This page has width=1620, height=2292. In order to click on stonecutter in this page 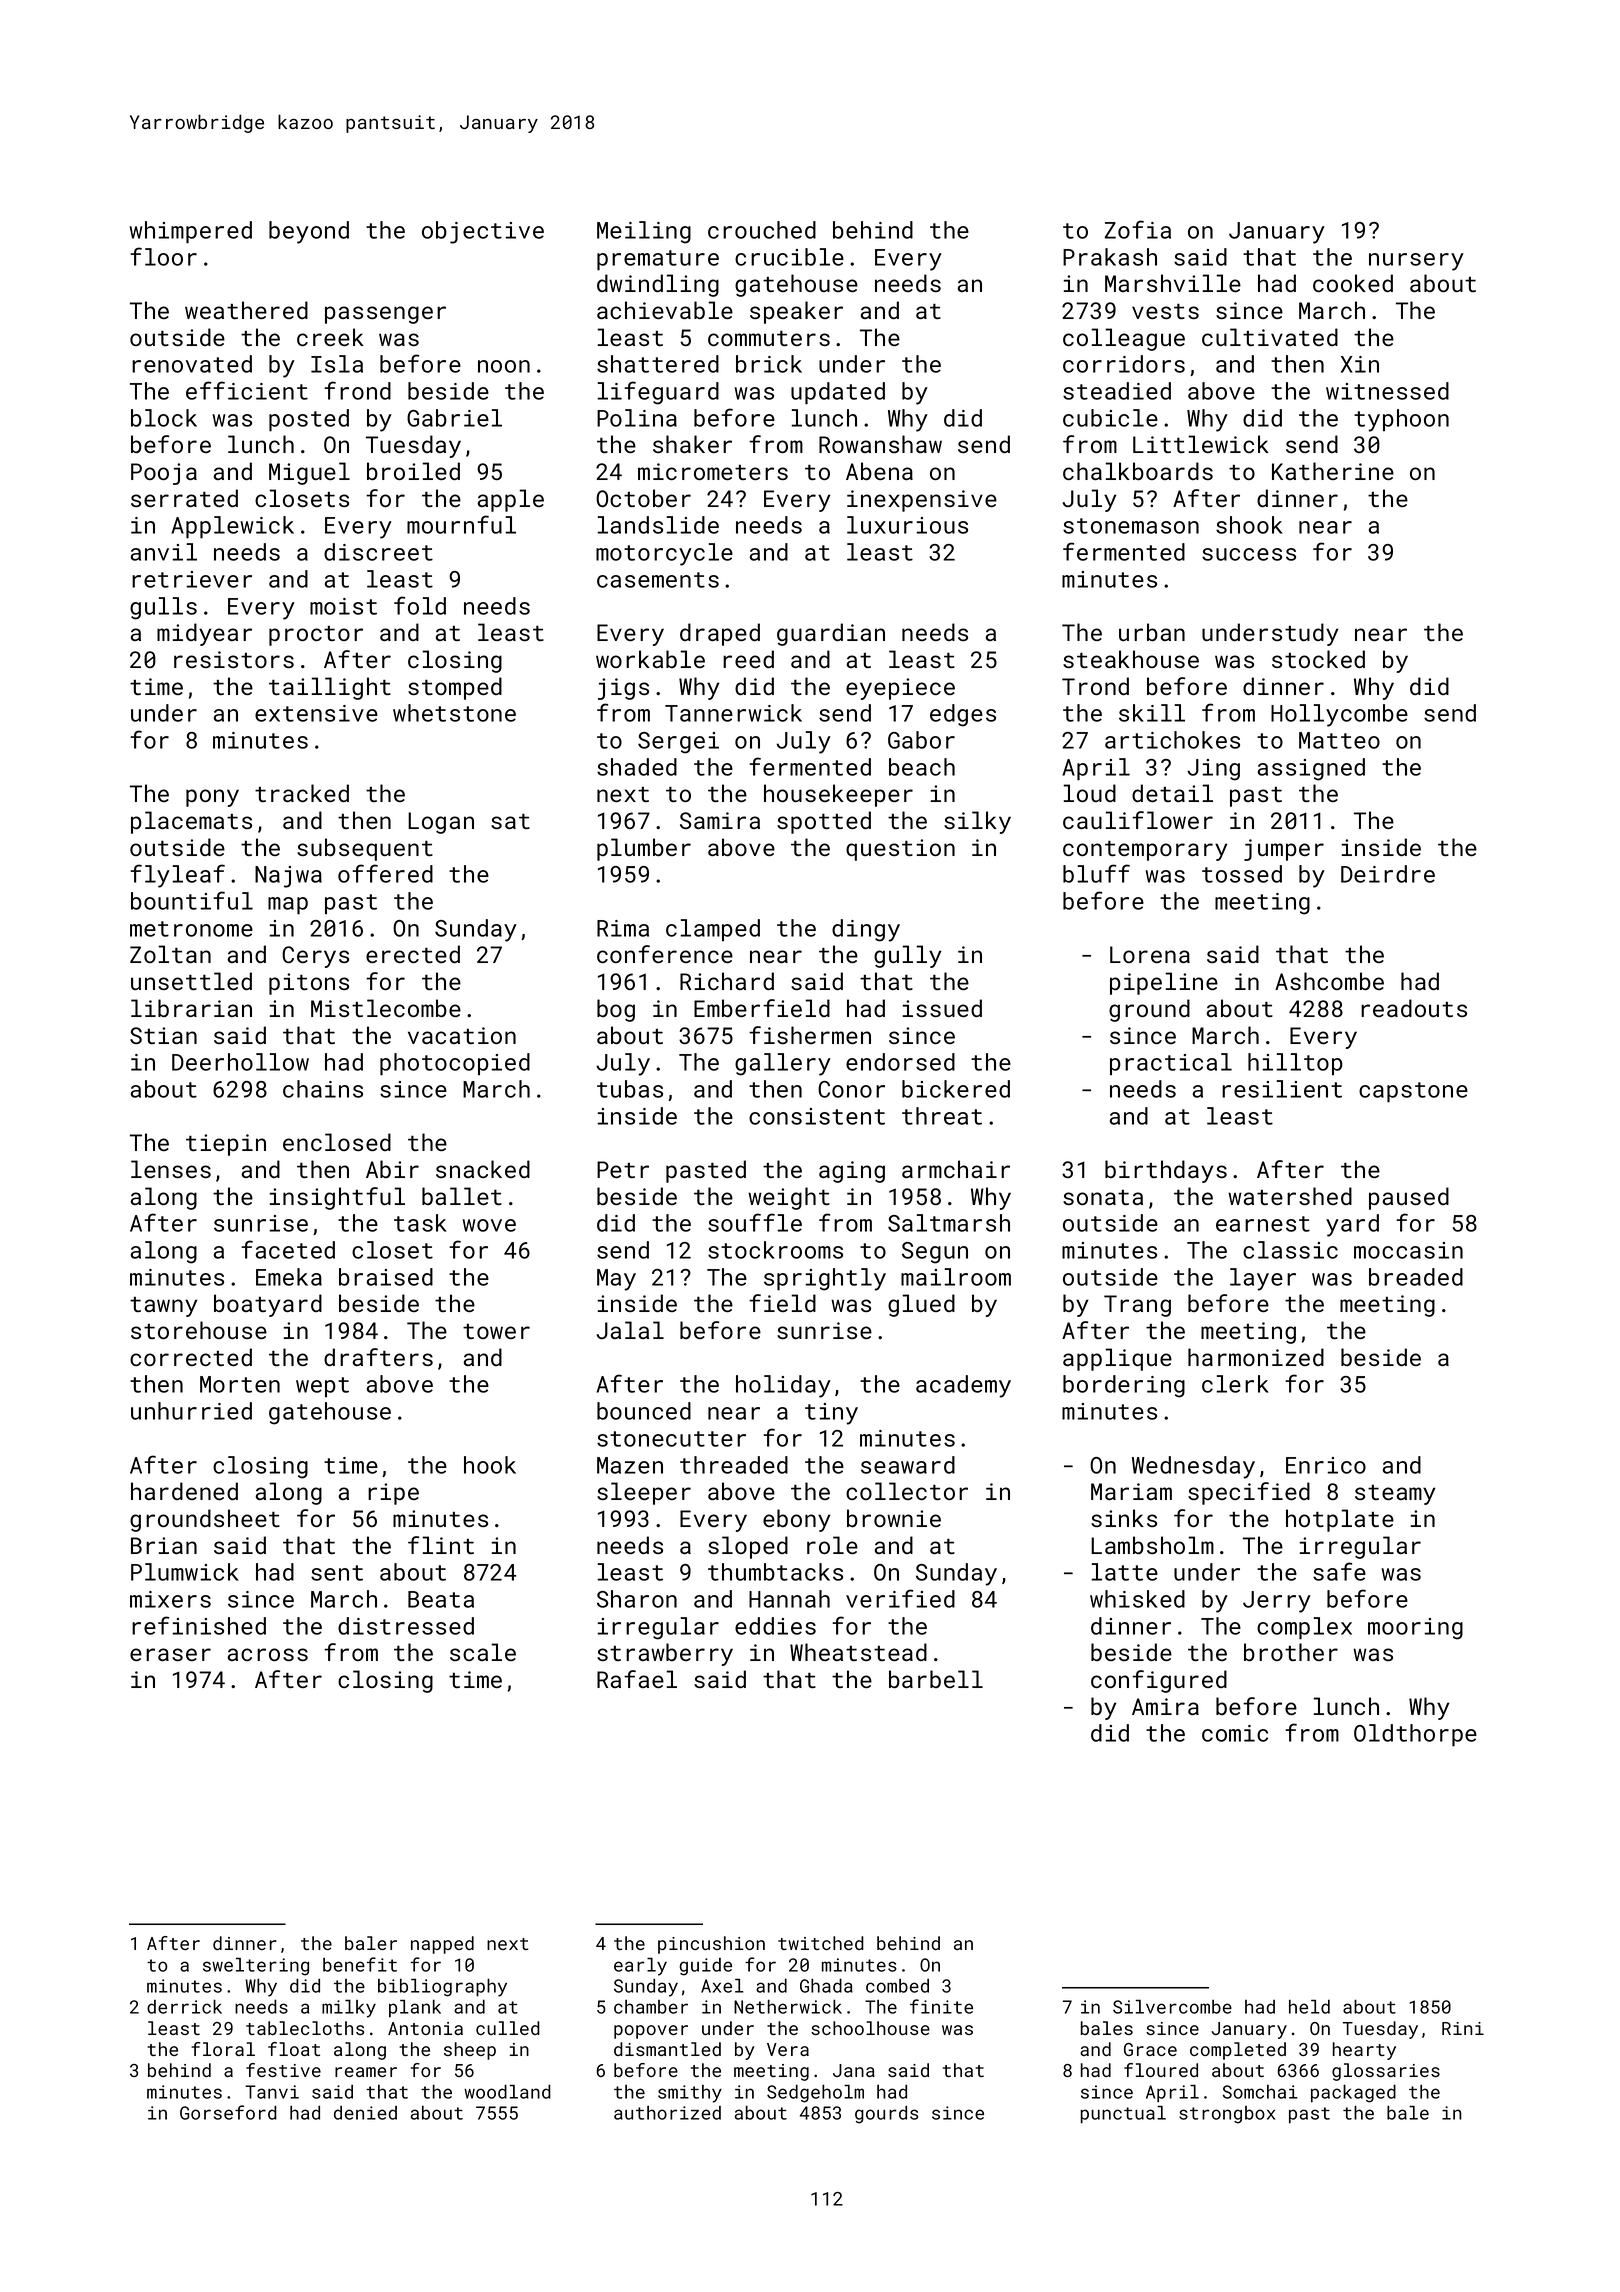, I will do `click(671, 1439)`.
